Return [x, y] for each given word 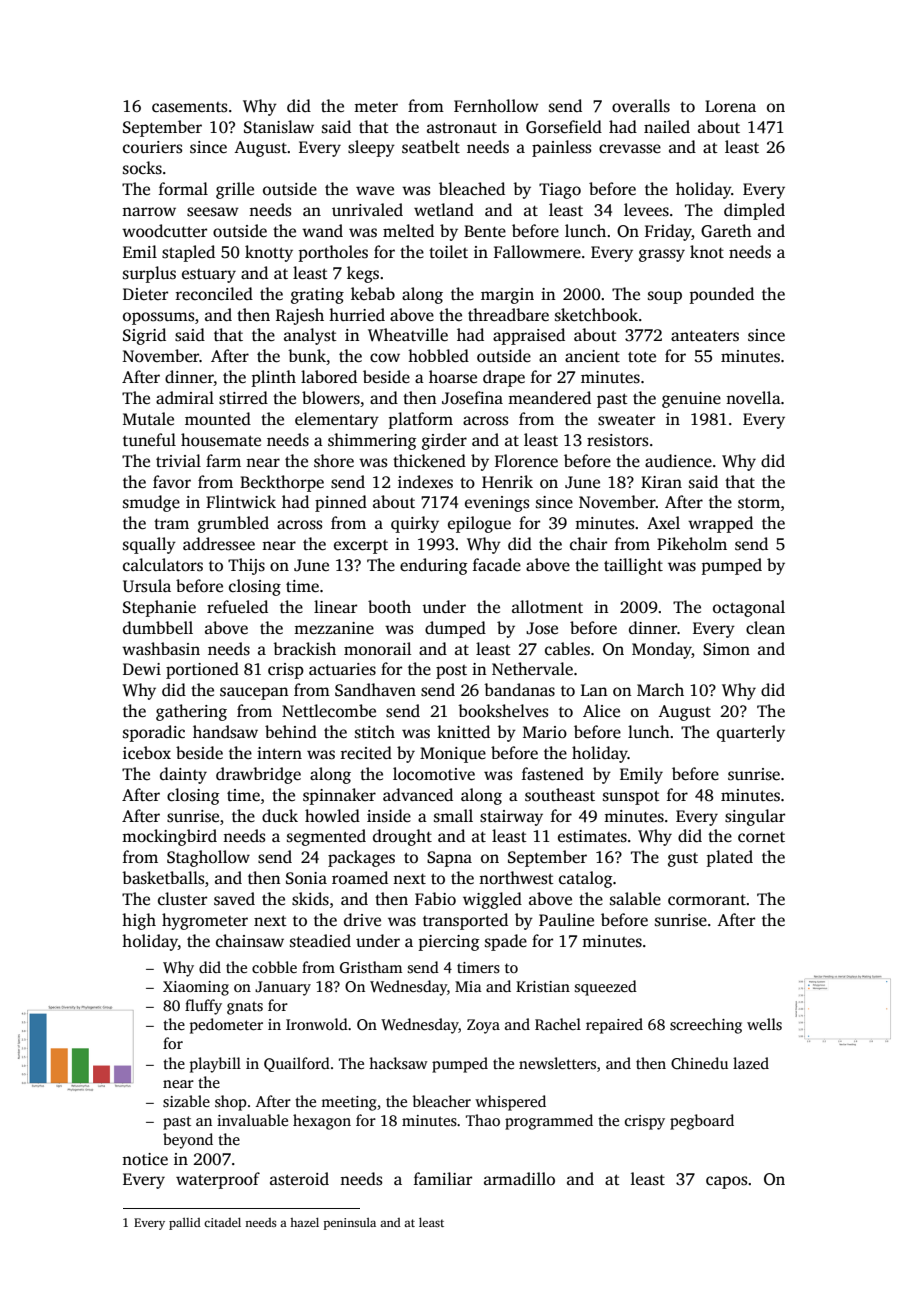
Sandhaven [375, 690]
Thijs [246, 566]
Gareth [726, 231]
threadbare [508, 315]
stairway [511, 818]
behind [291, 731]
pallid [185, 1224]
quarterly [751, 733]
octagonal [749, 608]
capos [726, 1182]
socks [142, 168]
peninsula [350, 1224]
